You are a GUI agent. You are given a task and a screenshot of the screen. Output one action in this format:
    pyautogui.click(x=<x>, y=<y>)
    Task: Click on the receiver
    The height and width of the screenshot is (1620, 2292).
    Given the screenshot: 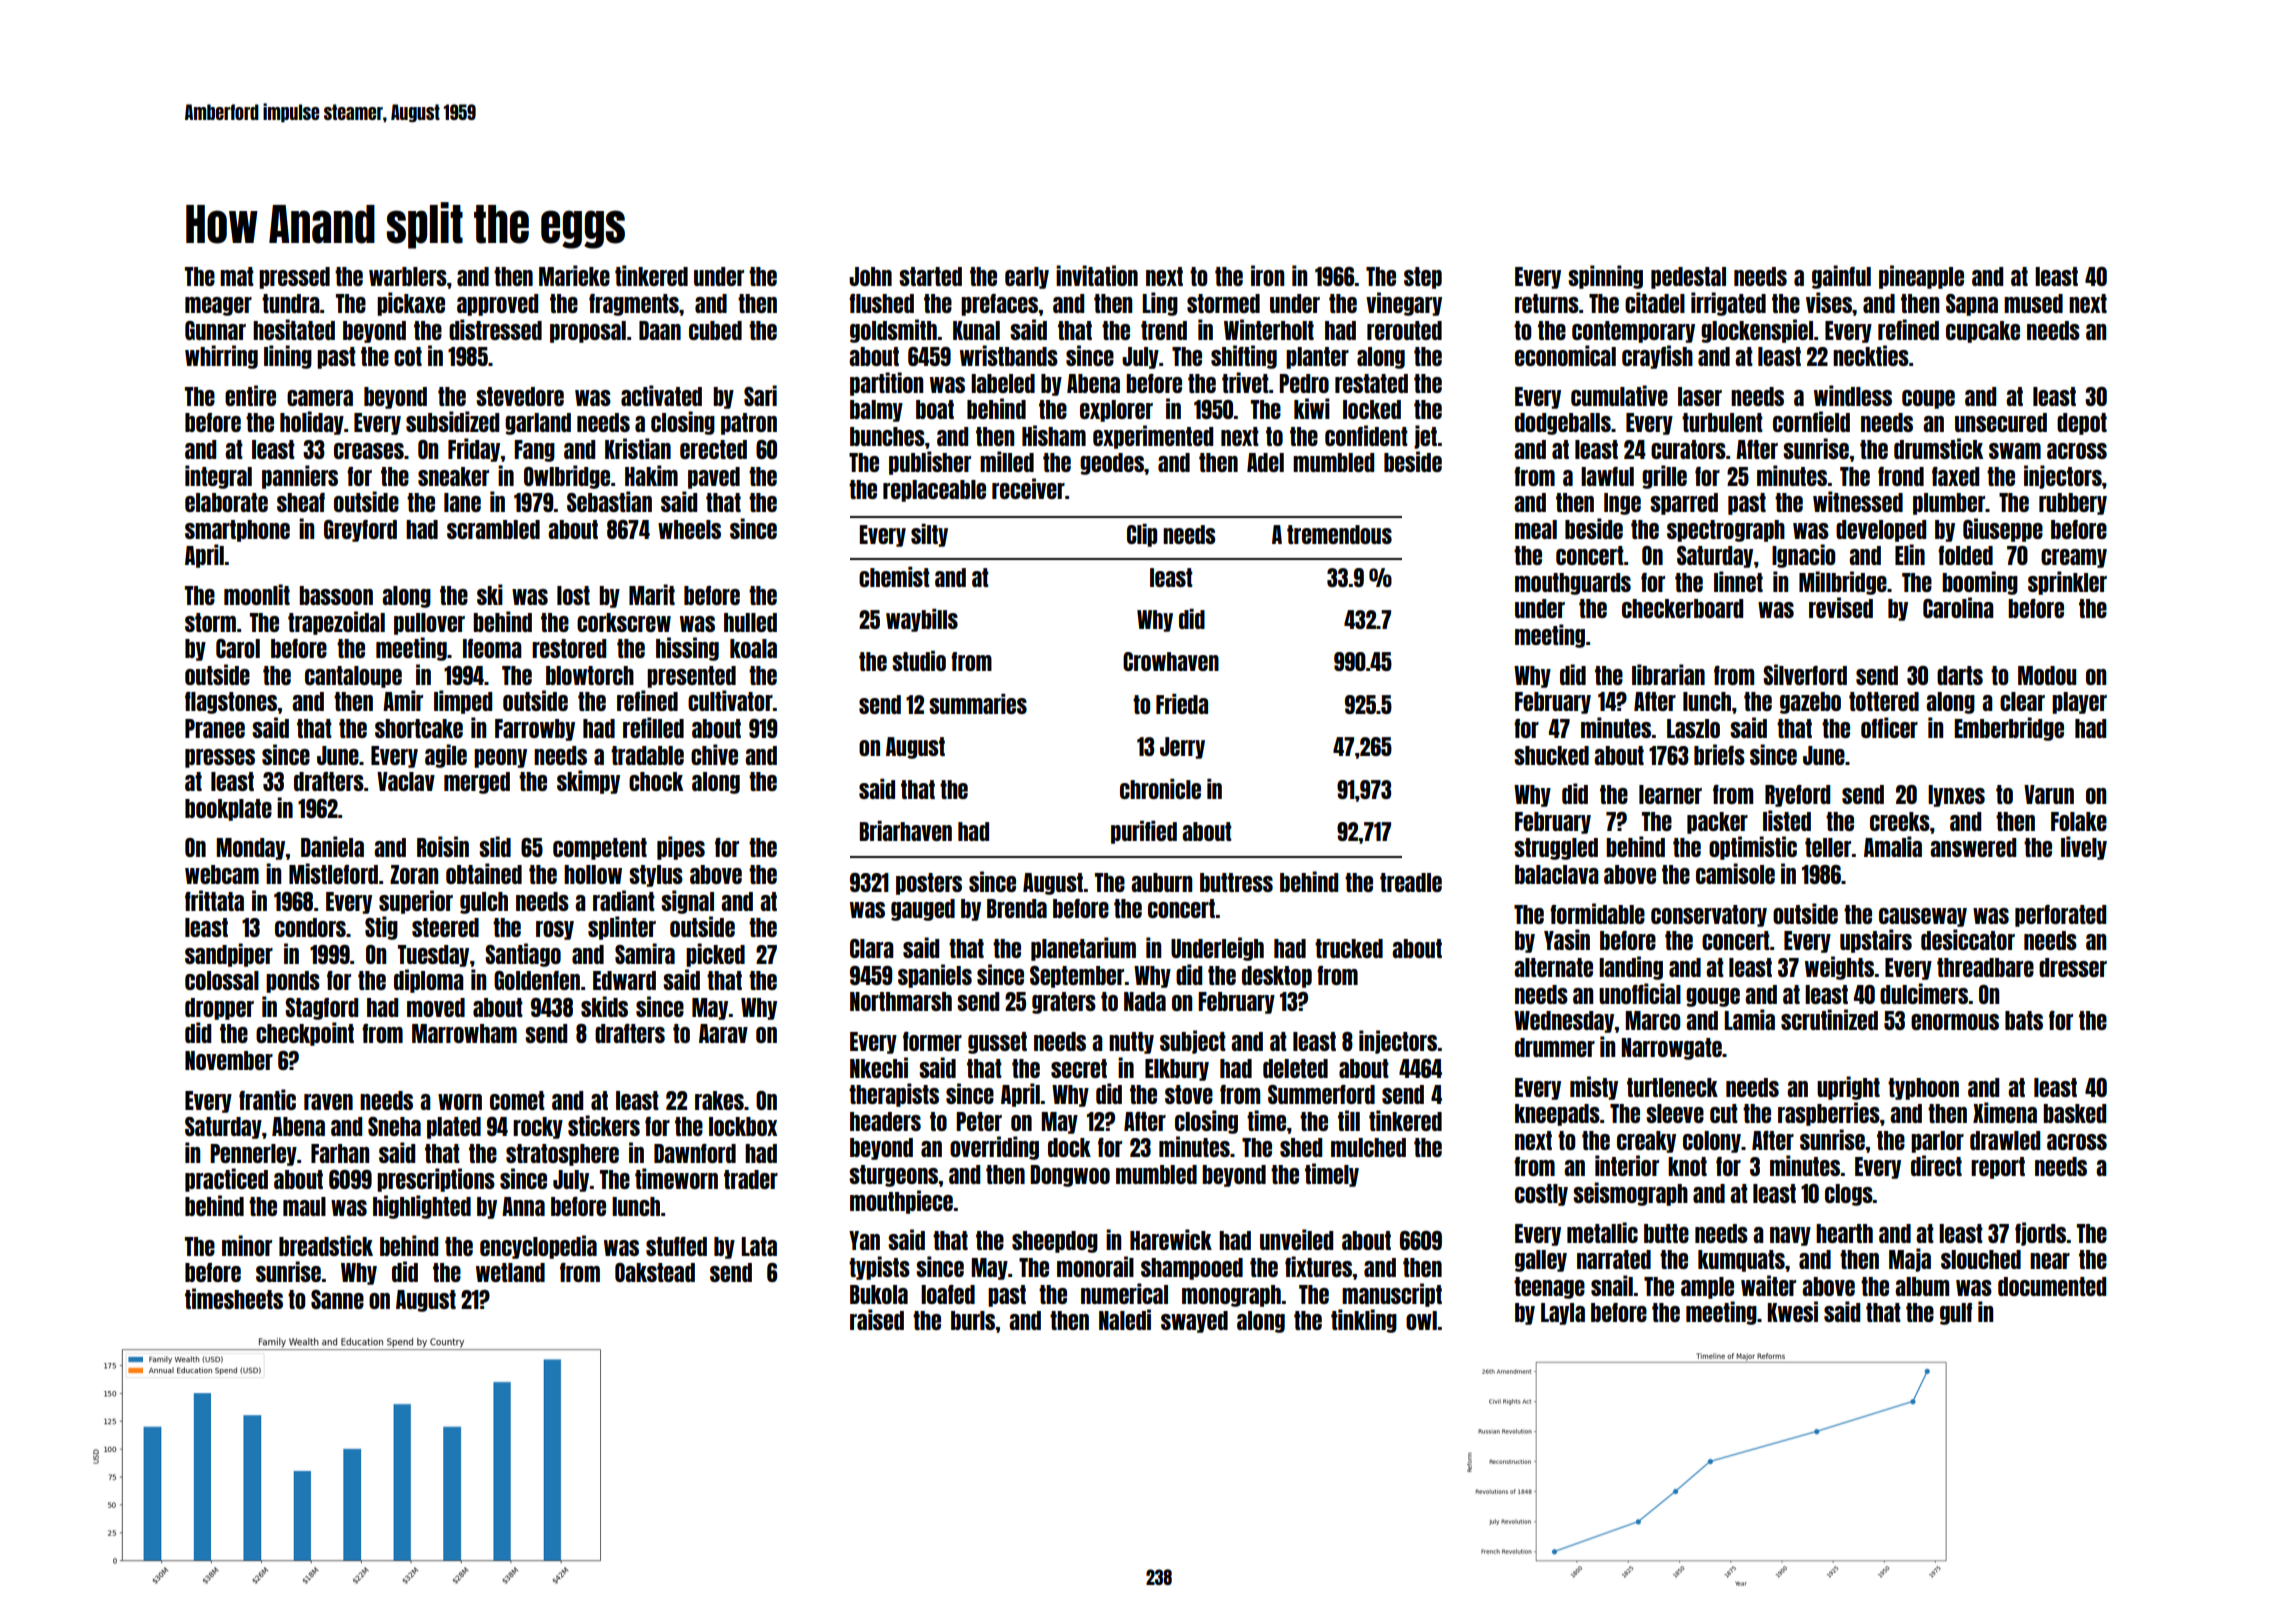 What is the action you would take?
    pyautogui.click(x=1028, y=488)
